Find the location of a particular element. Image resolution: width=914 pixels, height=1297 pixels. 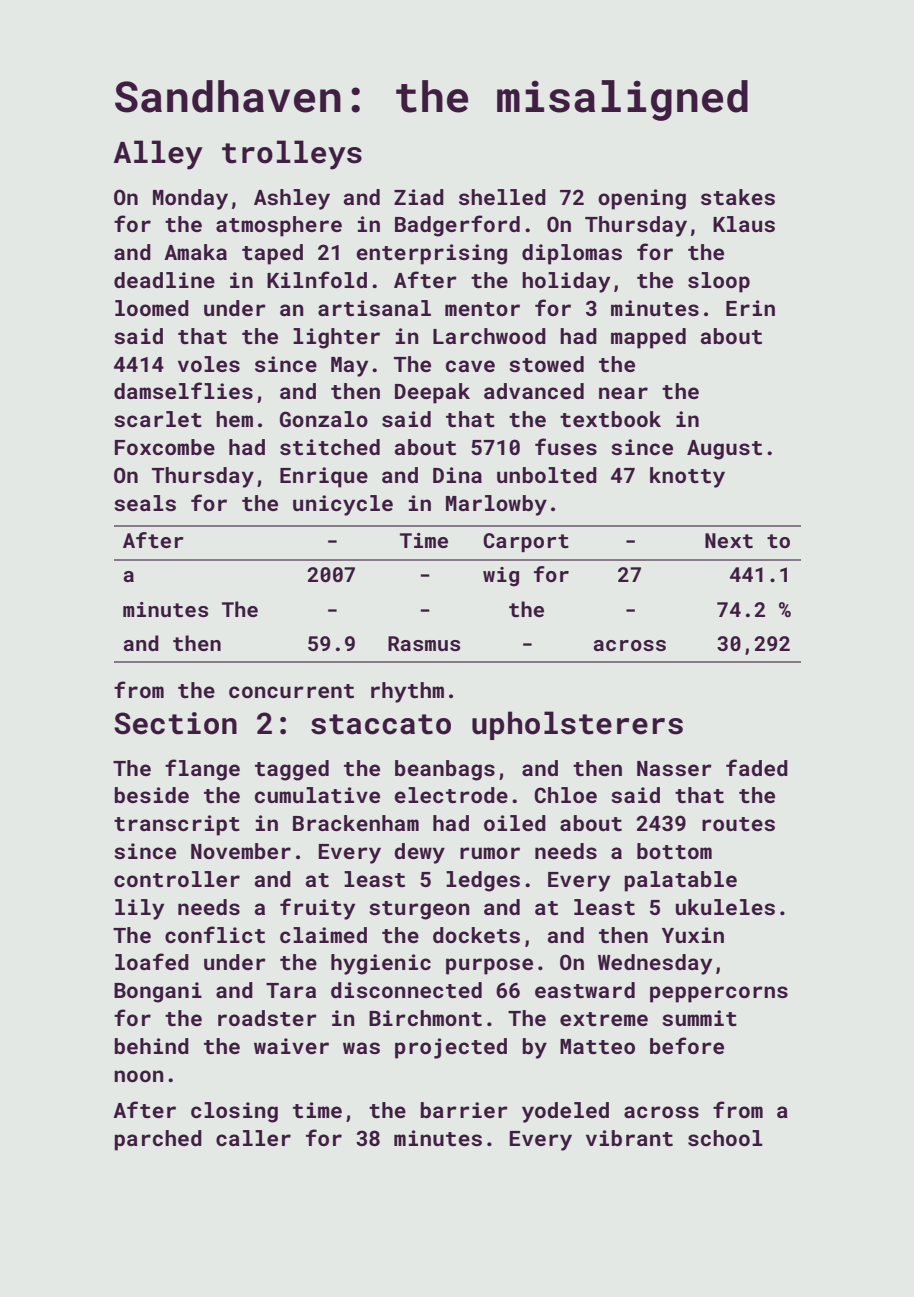

Section is located at coordinates (175, 723).
